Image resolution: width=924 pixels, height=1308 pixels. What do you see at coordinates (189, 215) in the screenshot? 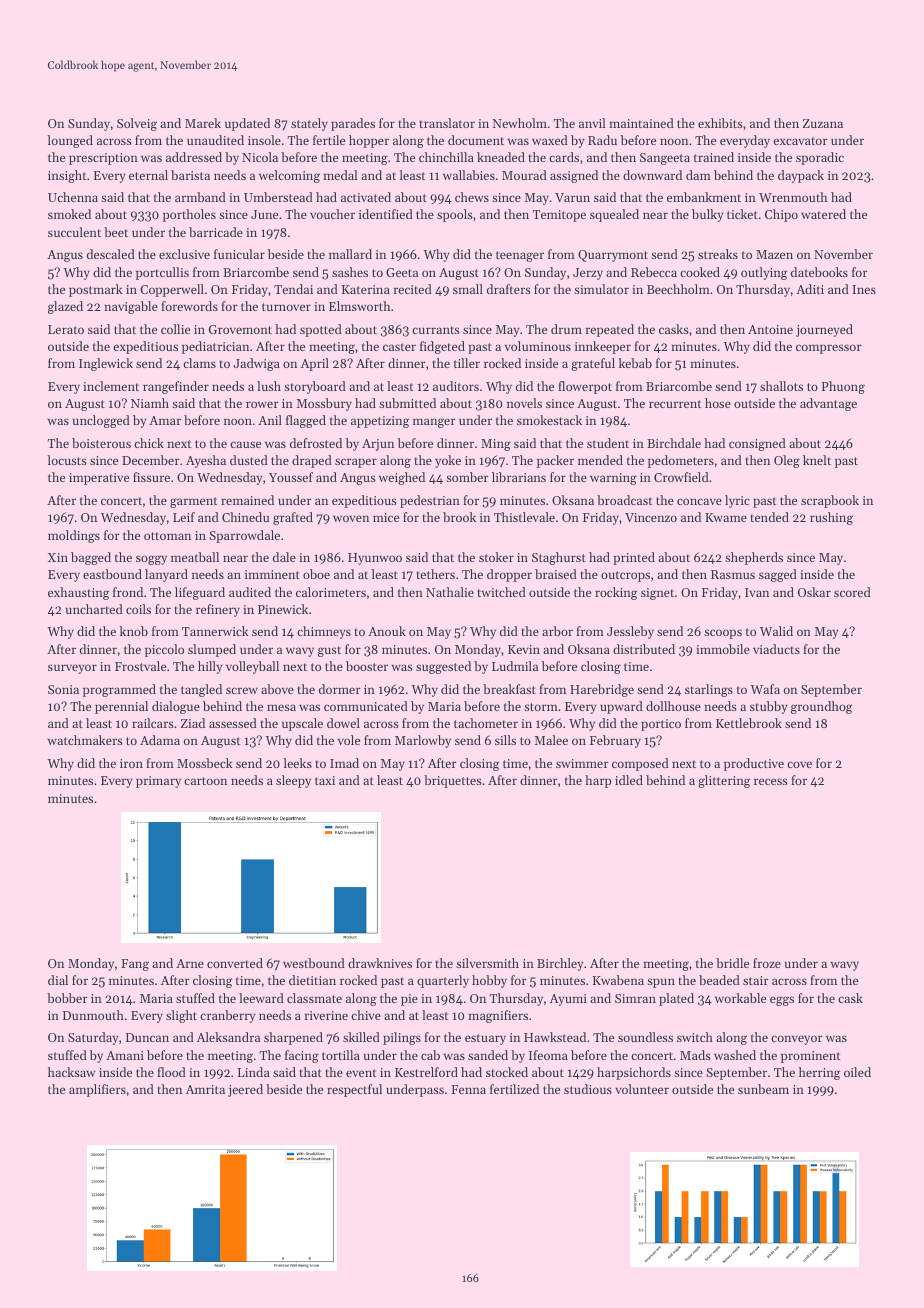
I see `portholes` at bounding box center [189, 215].
